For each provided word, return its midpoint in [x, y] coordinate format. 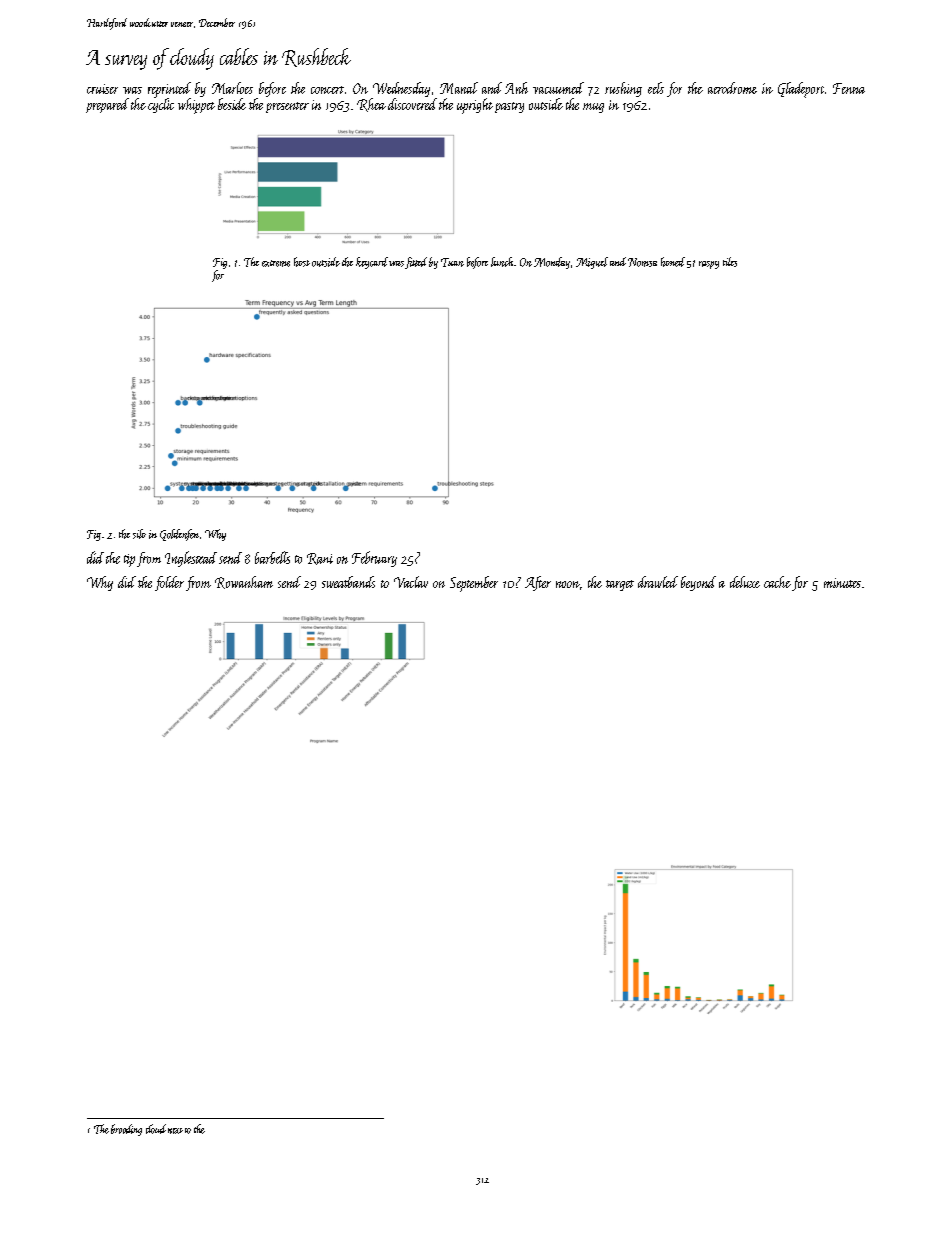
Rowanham [244, 582]
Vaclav [411, 582]
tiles [730, 262]
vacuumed [558, 88]
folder [169, 583]
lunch [502, 262]
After [538, 583]
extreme [276, 263]
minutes [842, 583]
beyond [698, 583]
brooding [126, 1130]
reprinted [169, 90]
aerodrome [732, 88]
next [175, 1131]
